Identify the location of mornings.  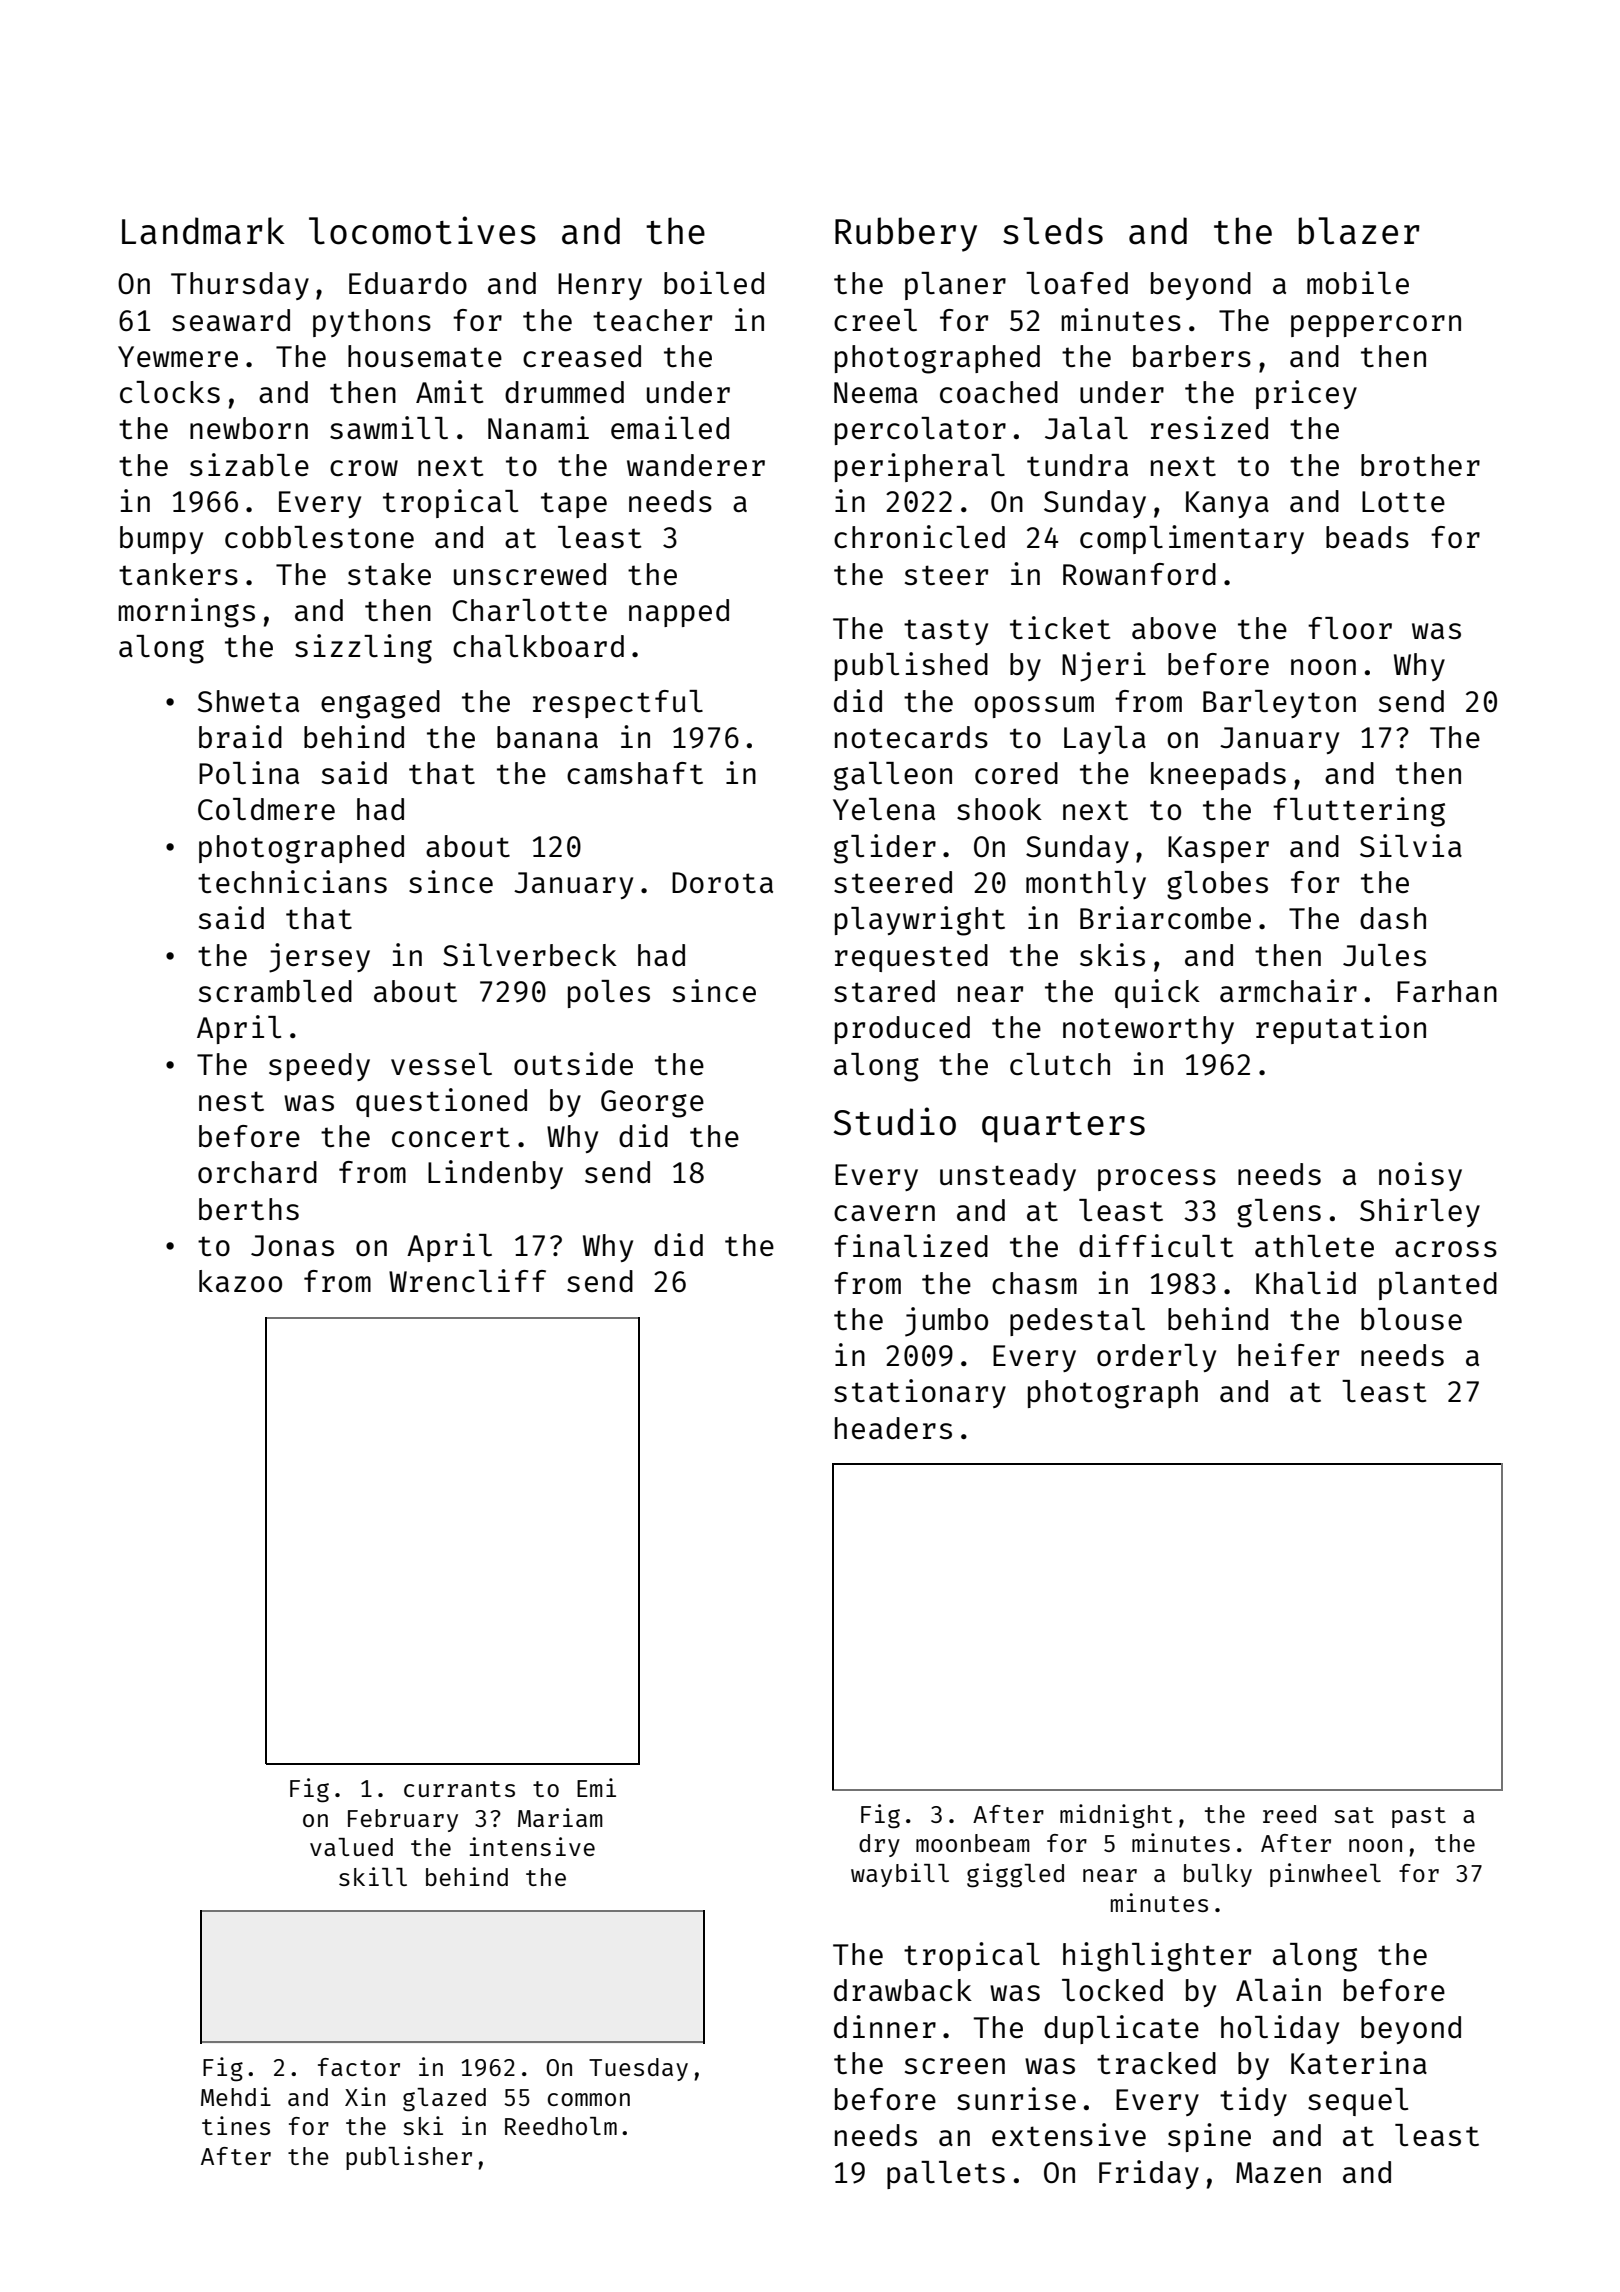
(186, 613).
